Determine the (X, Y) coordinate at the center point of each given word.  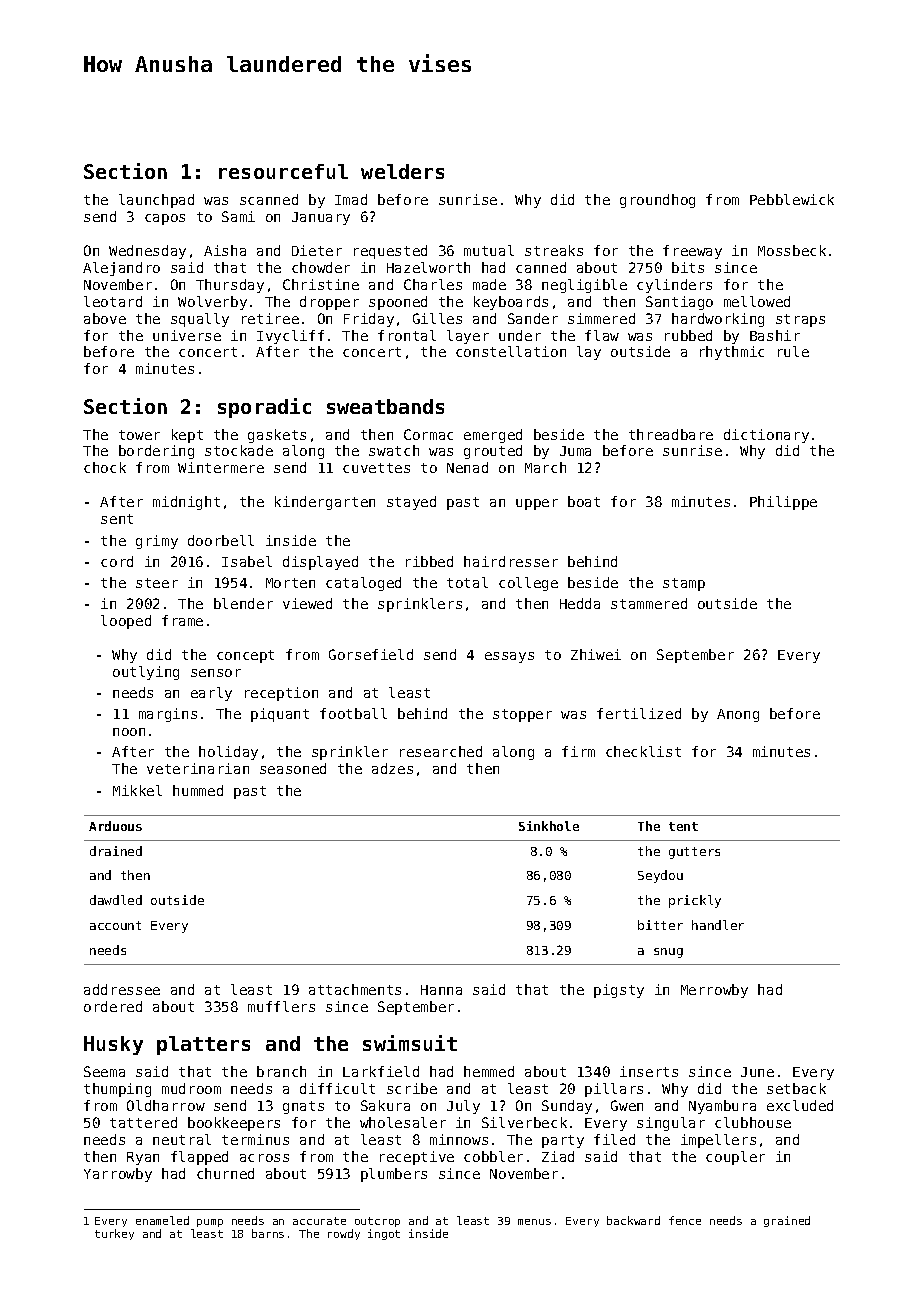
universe (187, 335)
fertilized (639, 713)
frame (182, 620)
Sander (533, 318)
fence (685, 1220)
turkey (114, 1234)
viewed (307, 603)
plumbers (394, 1175)
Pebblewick (792, 199)
